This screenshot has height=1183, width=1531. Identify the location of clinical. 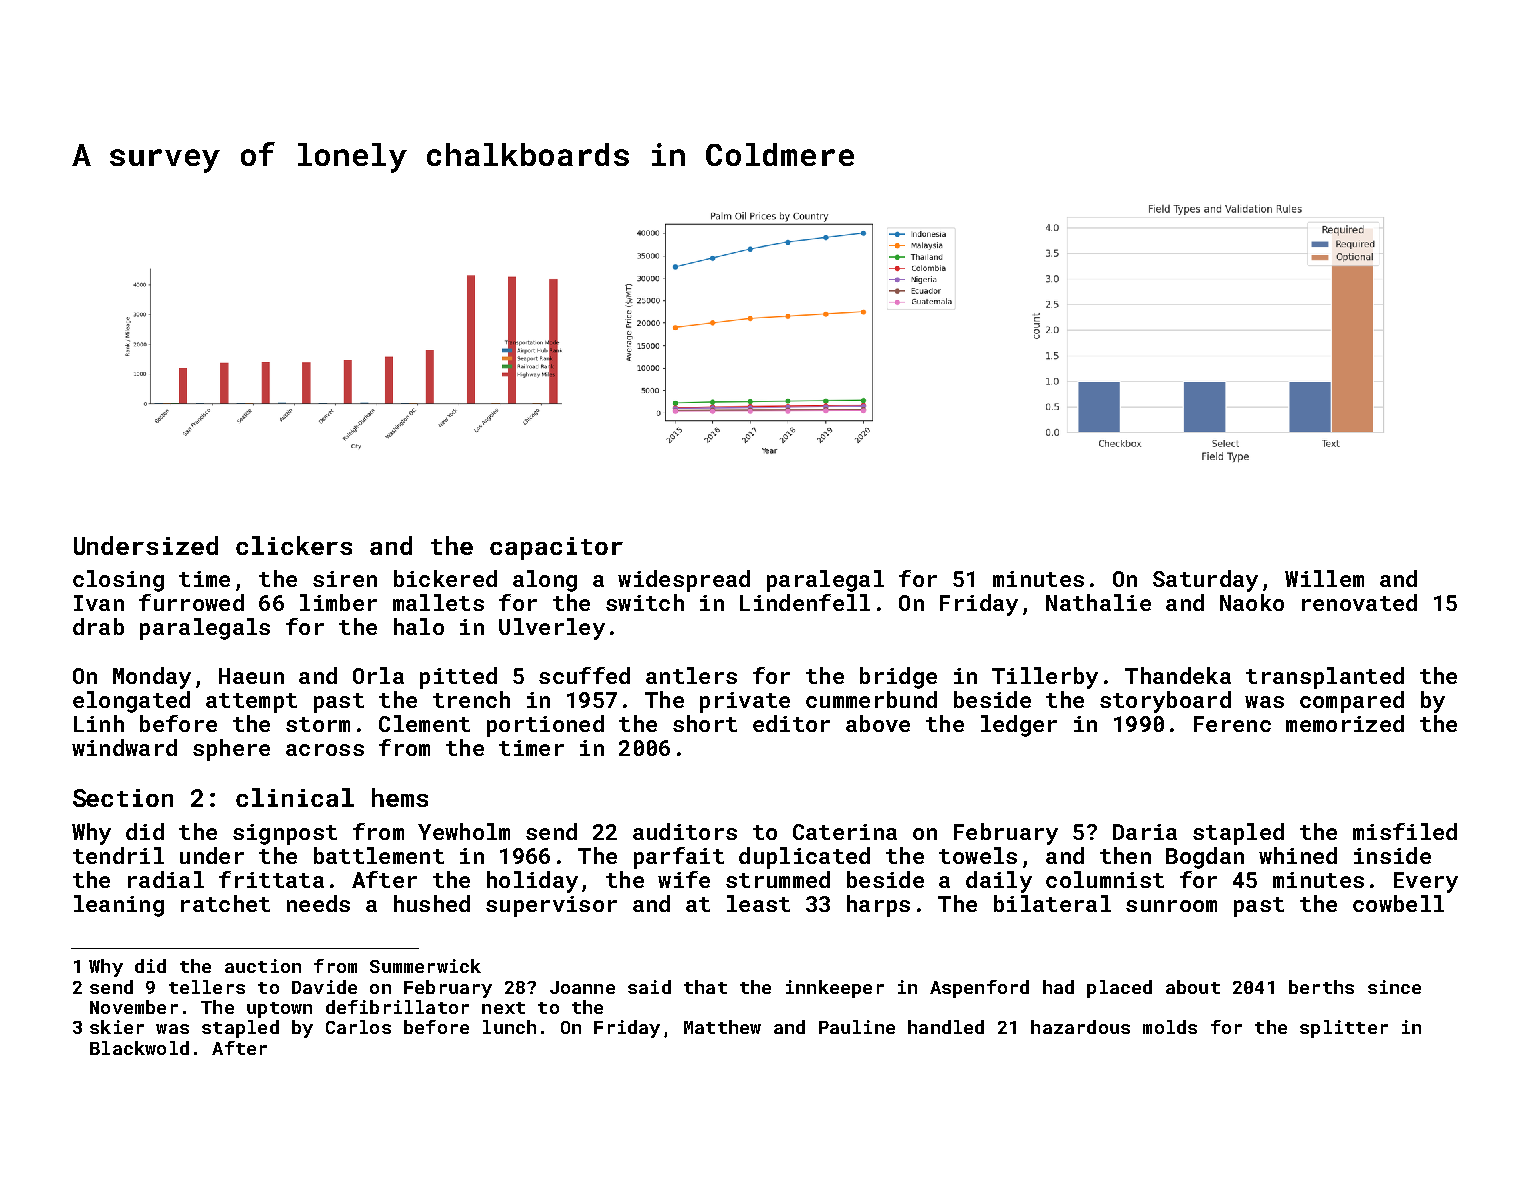
(295, 797).
